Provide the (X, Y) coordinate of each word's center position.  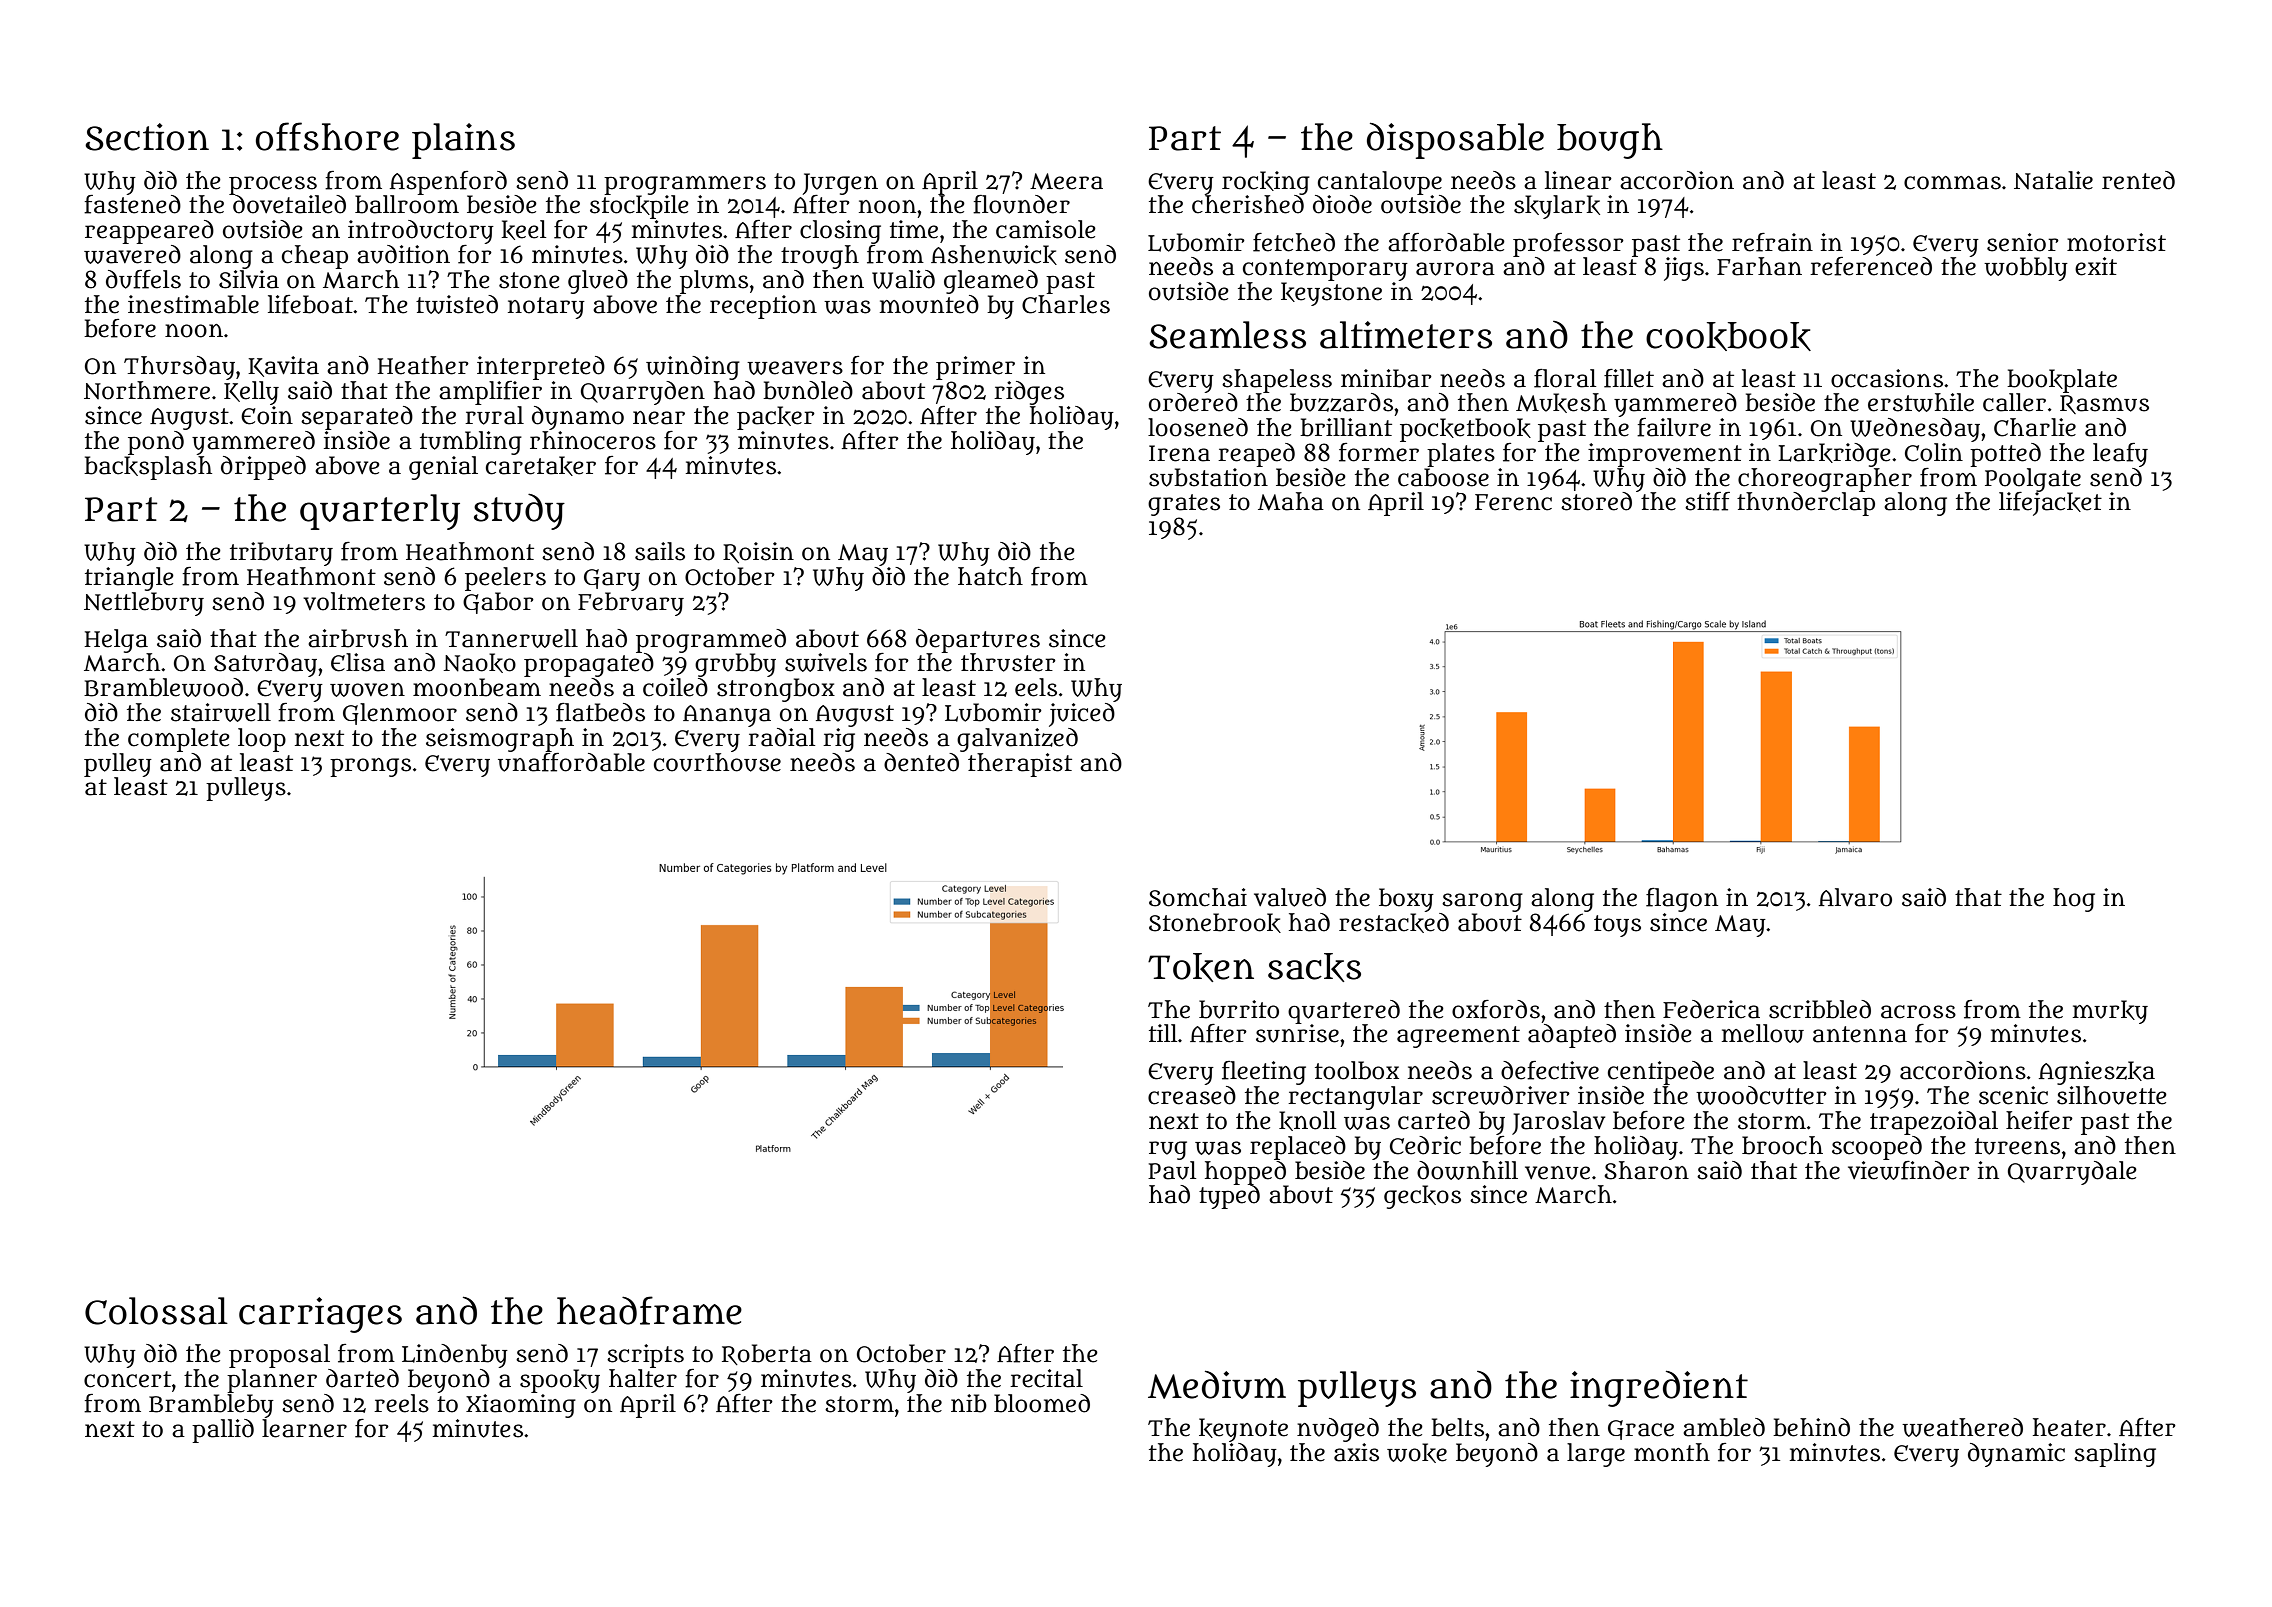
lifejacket (2050, 504)
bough (1610, 141)
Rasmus (2104, 404)
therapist (1020, 765)
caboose (1443, 477)
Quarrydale (2072, 1173)
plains (463, 141)
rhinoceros (593, 440)
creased (1192, 1095)
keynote (1243, 1430)
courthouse (717, 762)
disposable (1455, 140)
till (1163, 1033)
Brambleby (211, 1406)
